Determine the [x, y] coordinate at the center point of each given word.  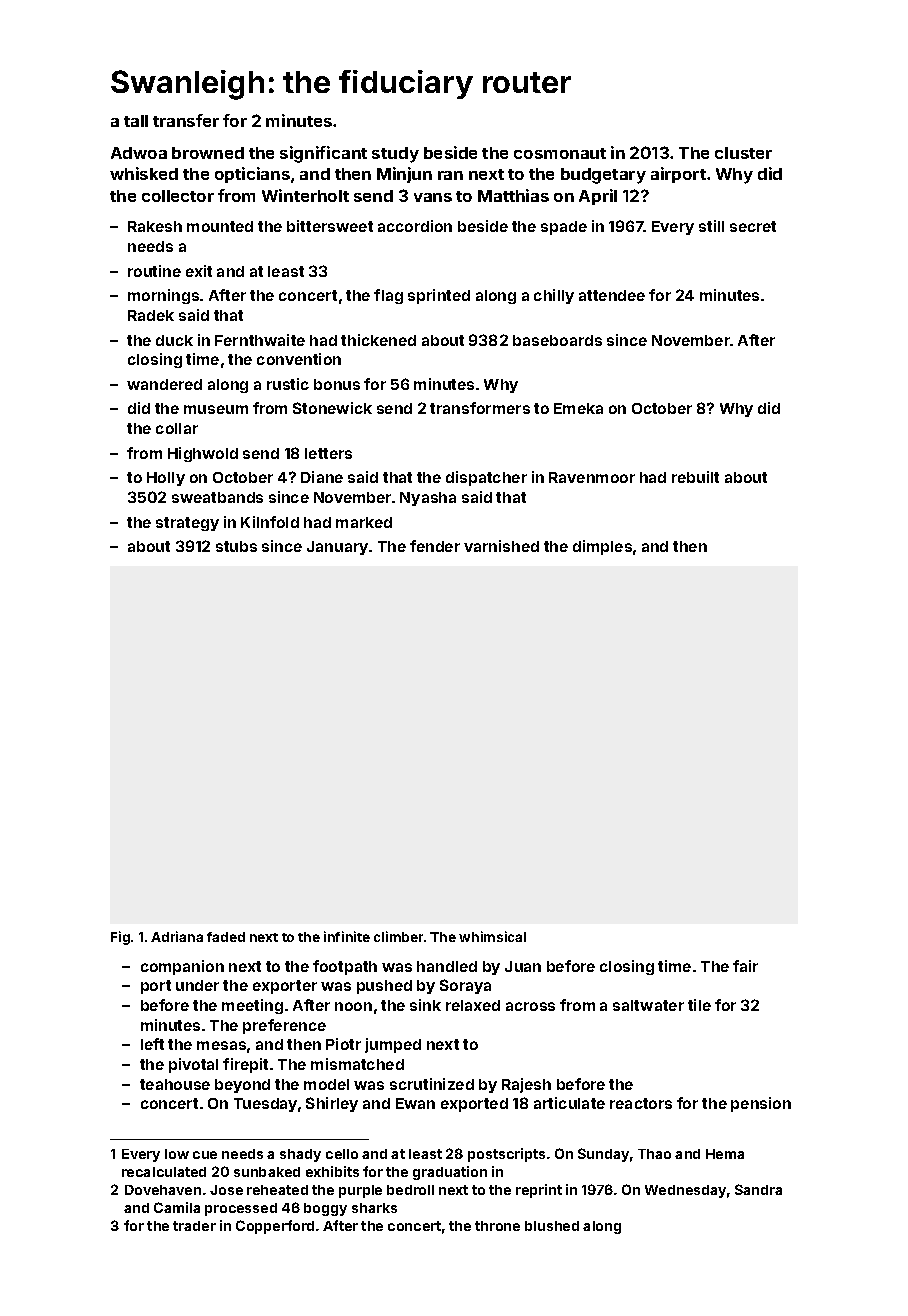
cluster [743, 153]
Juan [523, 966]
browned [208, 153]
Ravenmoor [592, 477]
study [395, 155]
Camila [177, 1207]
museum [216, 409]
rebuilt [695, 477]
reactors [641, 1103]
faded [226, 937]
